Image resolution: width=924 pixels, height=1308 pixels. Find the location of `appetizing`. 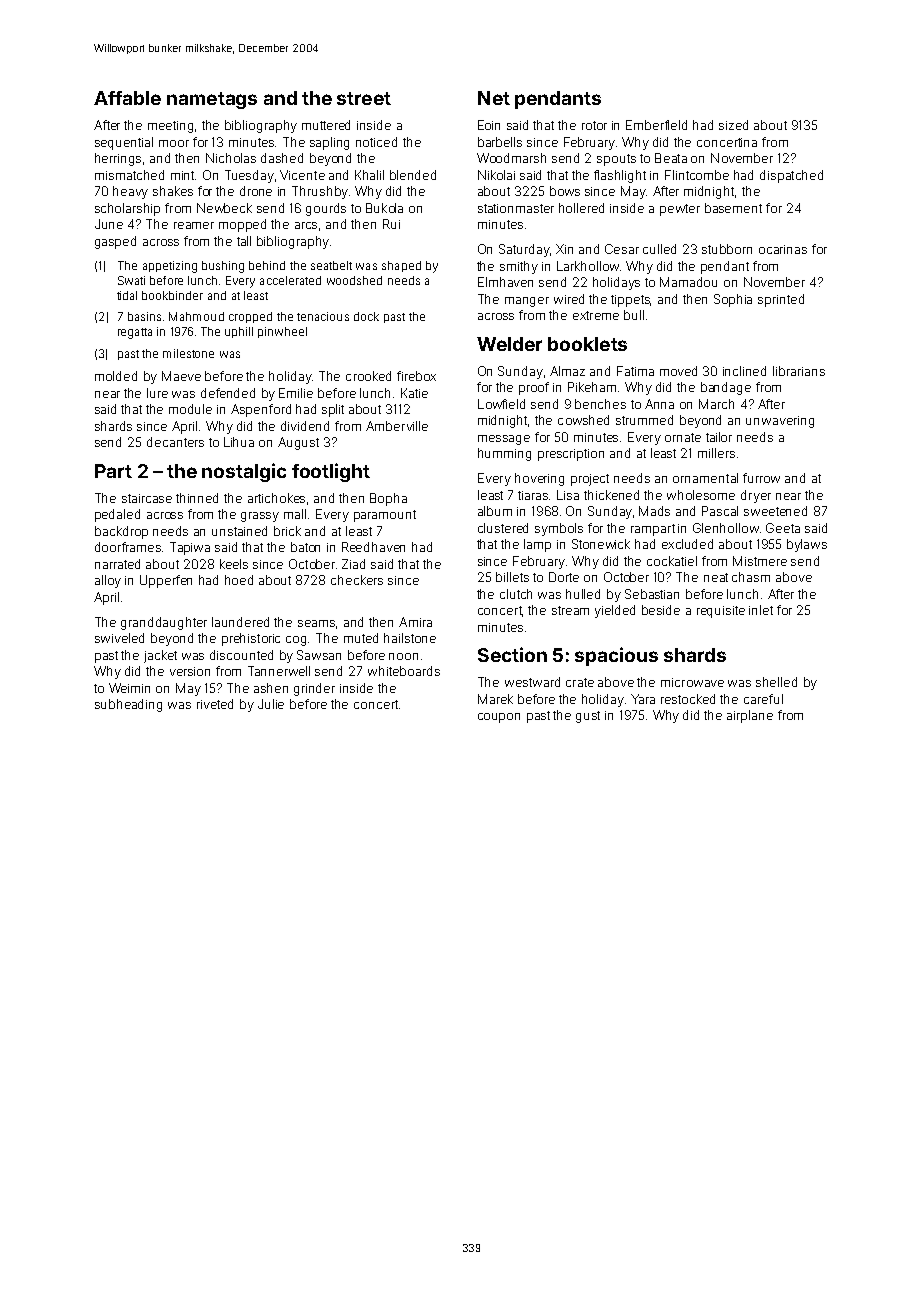

appetizing is located at coordinates (170, 267).
